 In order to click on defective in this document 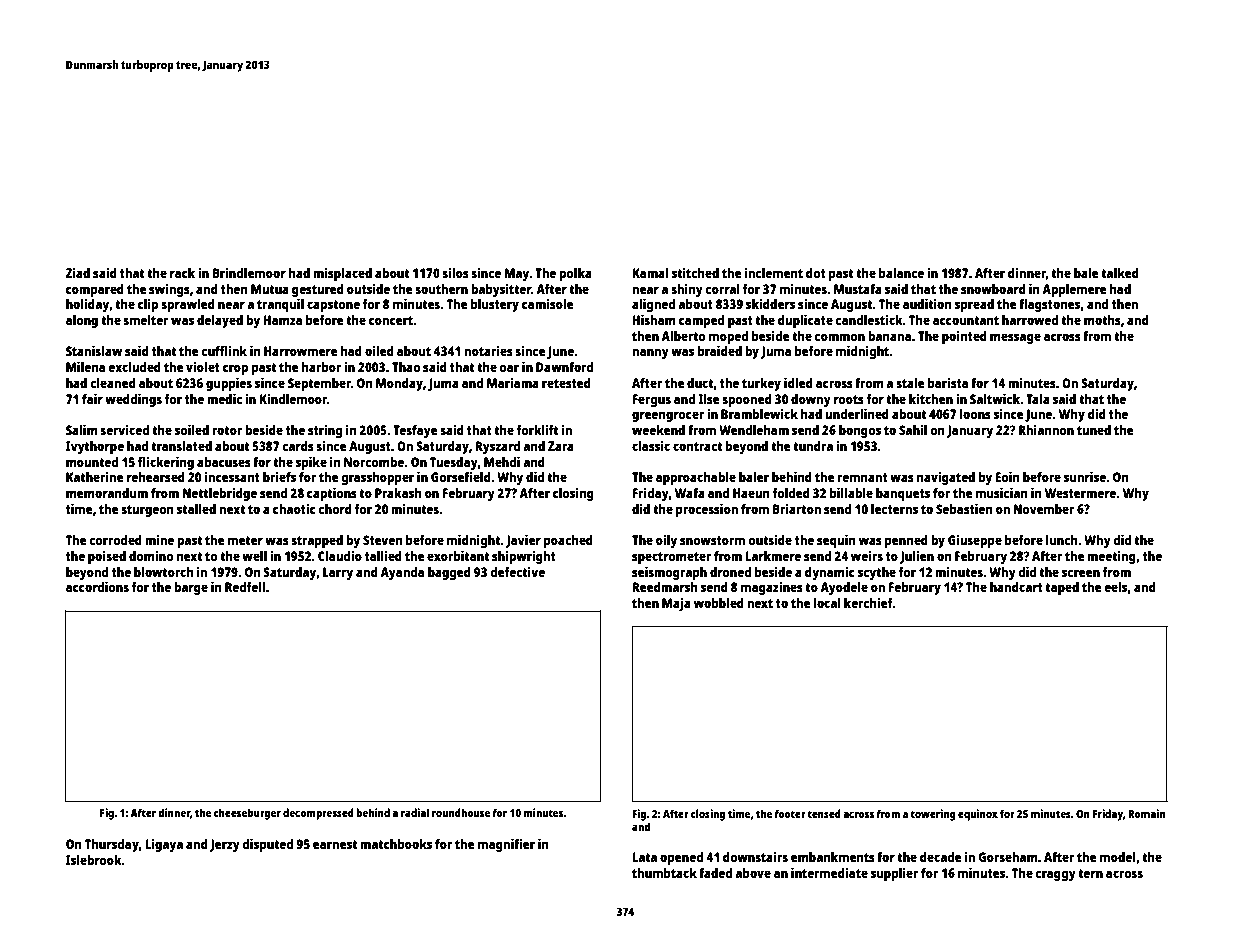, I will do `click(517, 571)`.
